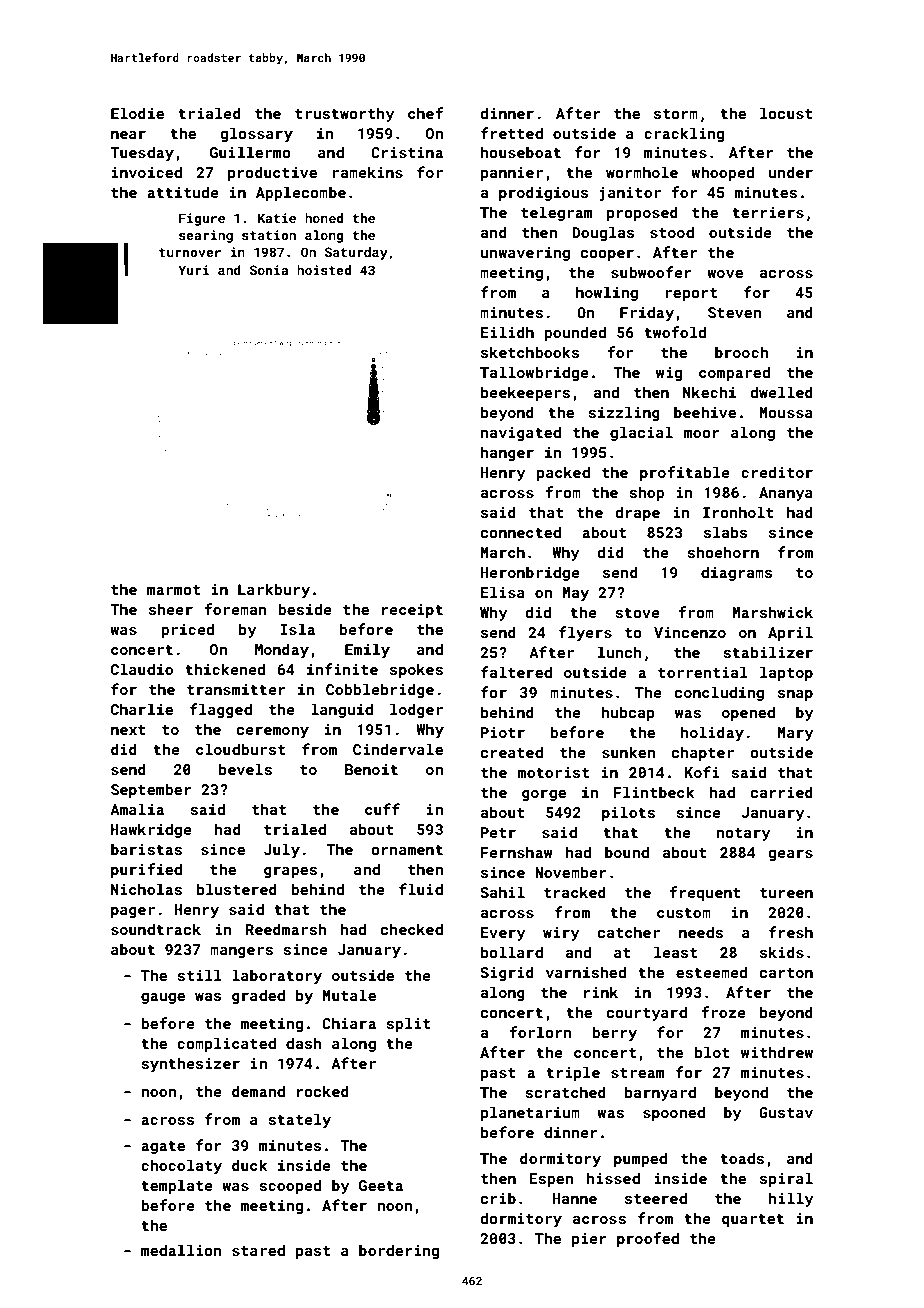 The width and height of the screenshot is (924, 1308). Describe the element at coordinates (507, 453) in the screenshot. I see `hanger` at that location.
